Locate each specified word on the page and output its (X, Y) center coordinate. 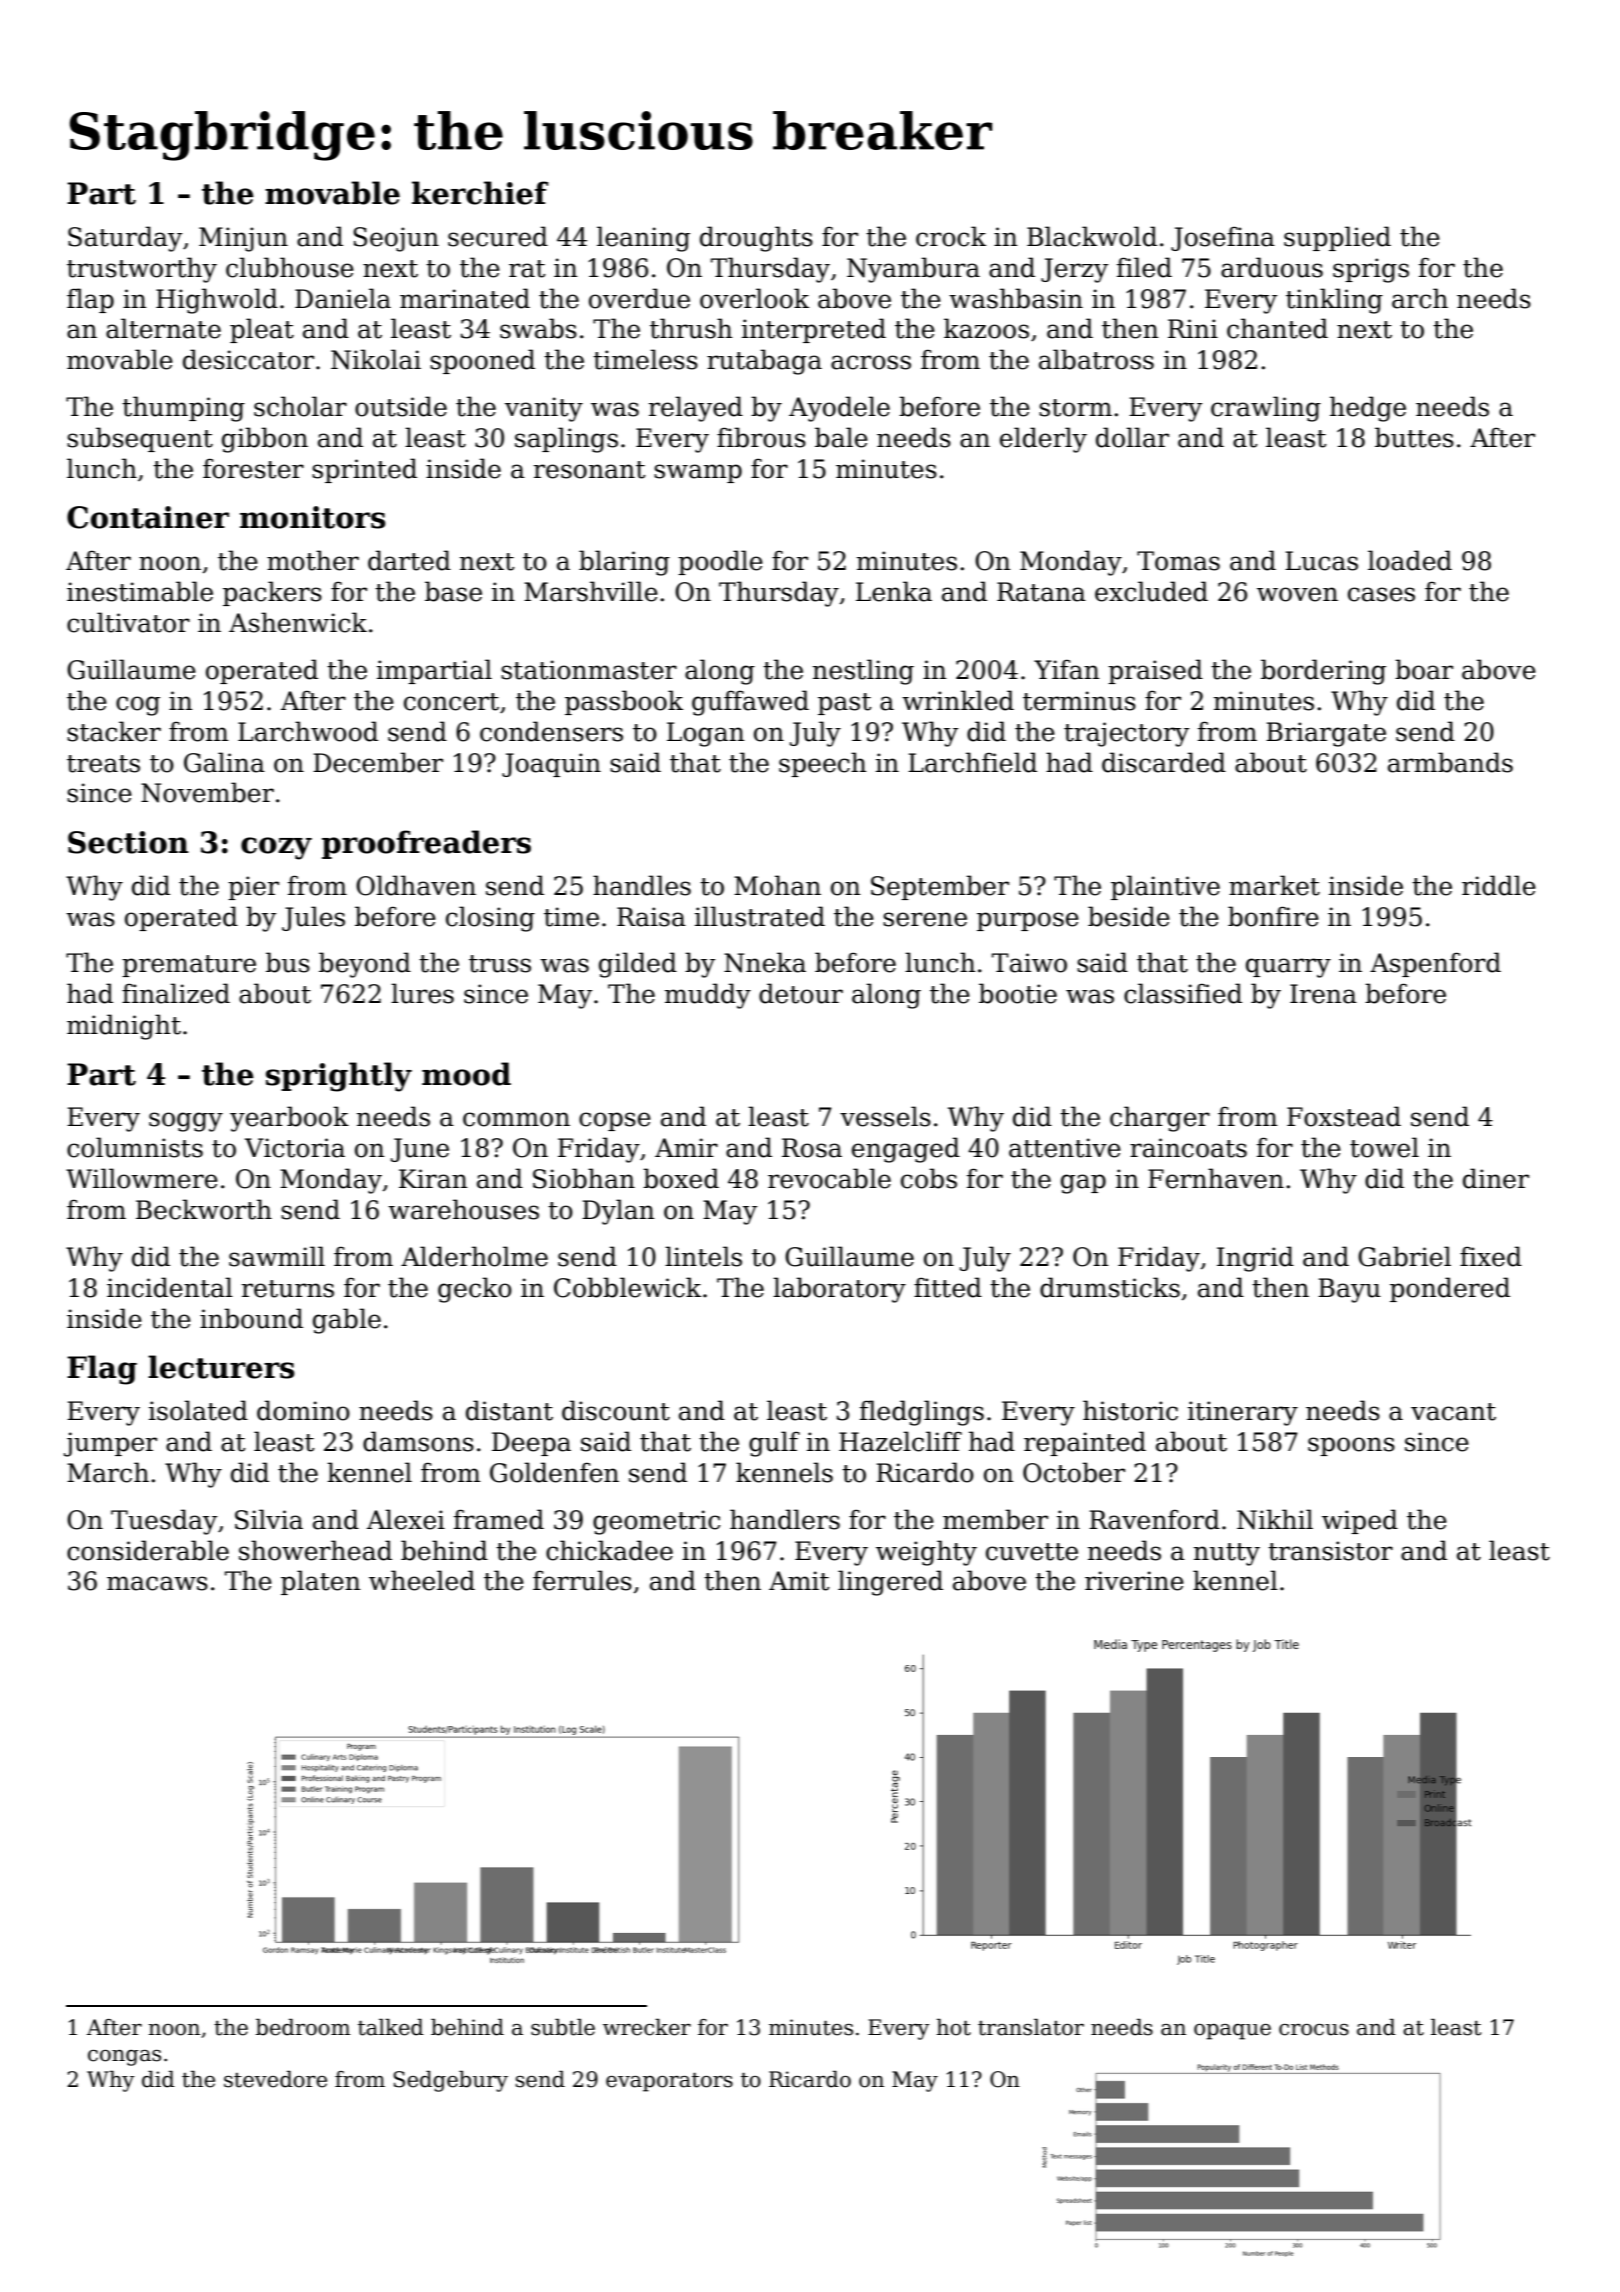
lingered (890, 1583)
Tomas (1178, 561)
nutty (1227, 1554)
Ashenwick (298, 622)
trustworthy (142, 270)
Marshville (591, 591)
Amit (799, 1581)
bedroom (303, 2027)
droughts (756, 239)
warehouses (463, 1209)
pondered (1450, 1289)
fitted (948, 1287)
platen (321, 1582)
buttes (1414, 437)
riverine (1134, 1581)
